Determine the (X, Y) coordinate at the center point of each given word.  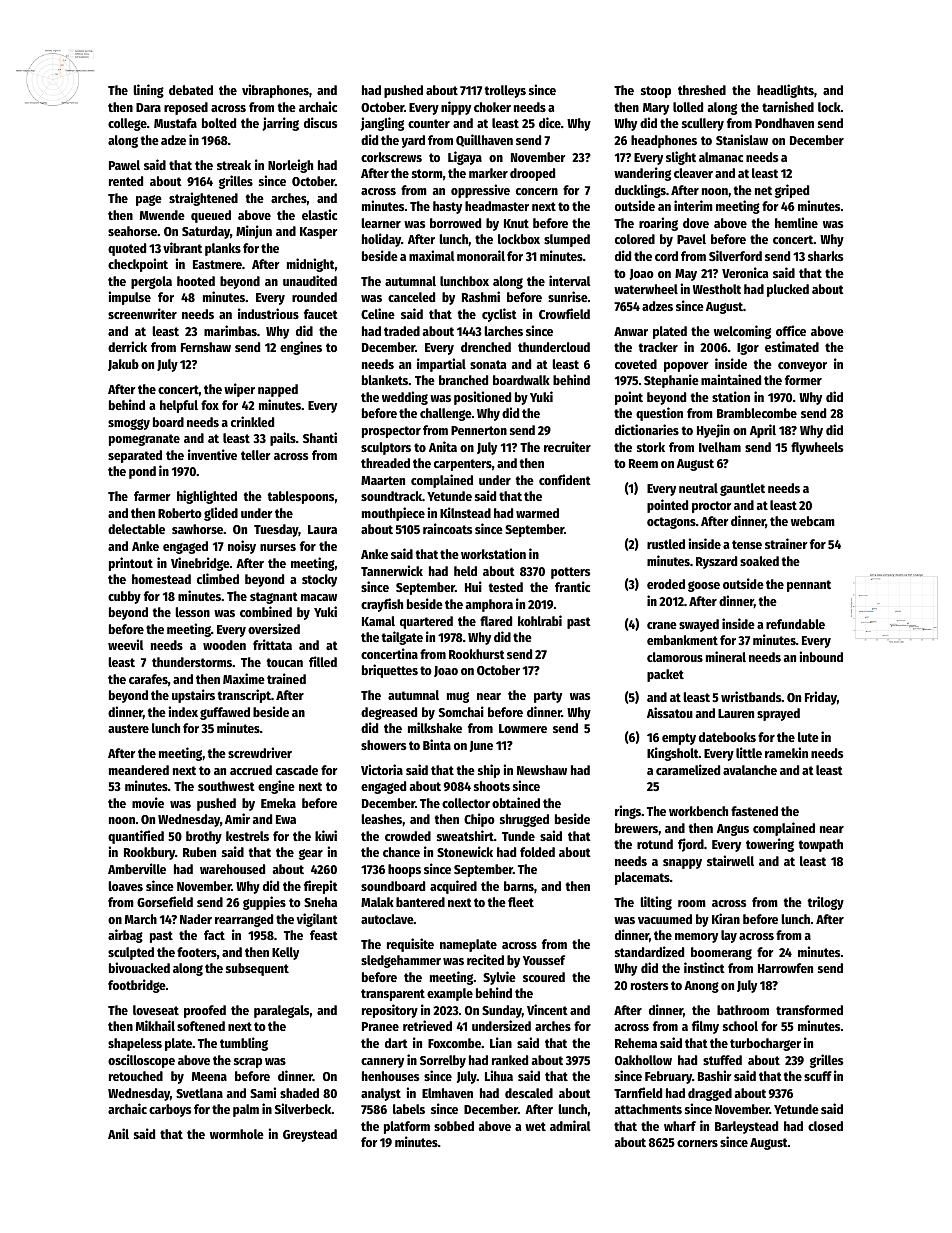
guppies (264, 903)
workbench (698, 811)
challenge (446, 414)
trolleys (505, 91)
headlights (785, 91)
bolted (219, 123)
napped (278, 390)
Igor (748, 349)
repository (390, 1011)
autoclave (387, 919)
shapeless (135, 1044)
